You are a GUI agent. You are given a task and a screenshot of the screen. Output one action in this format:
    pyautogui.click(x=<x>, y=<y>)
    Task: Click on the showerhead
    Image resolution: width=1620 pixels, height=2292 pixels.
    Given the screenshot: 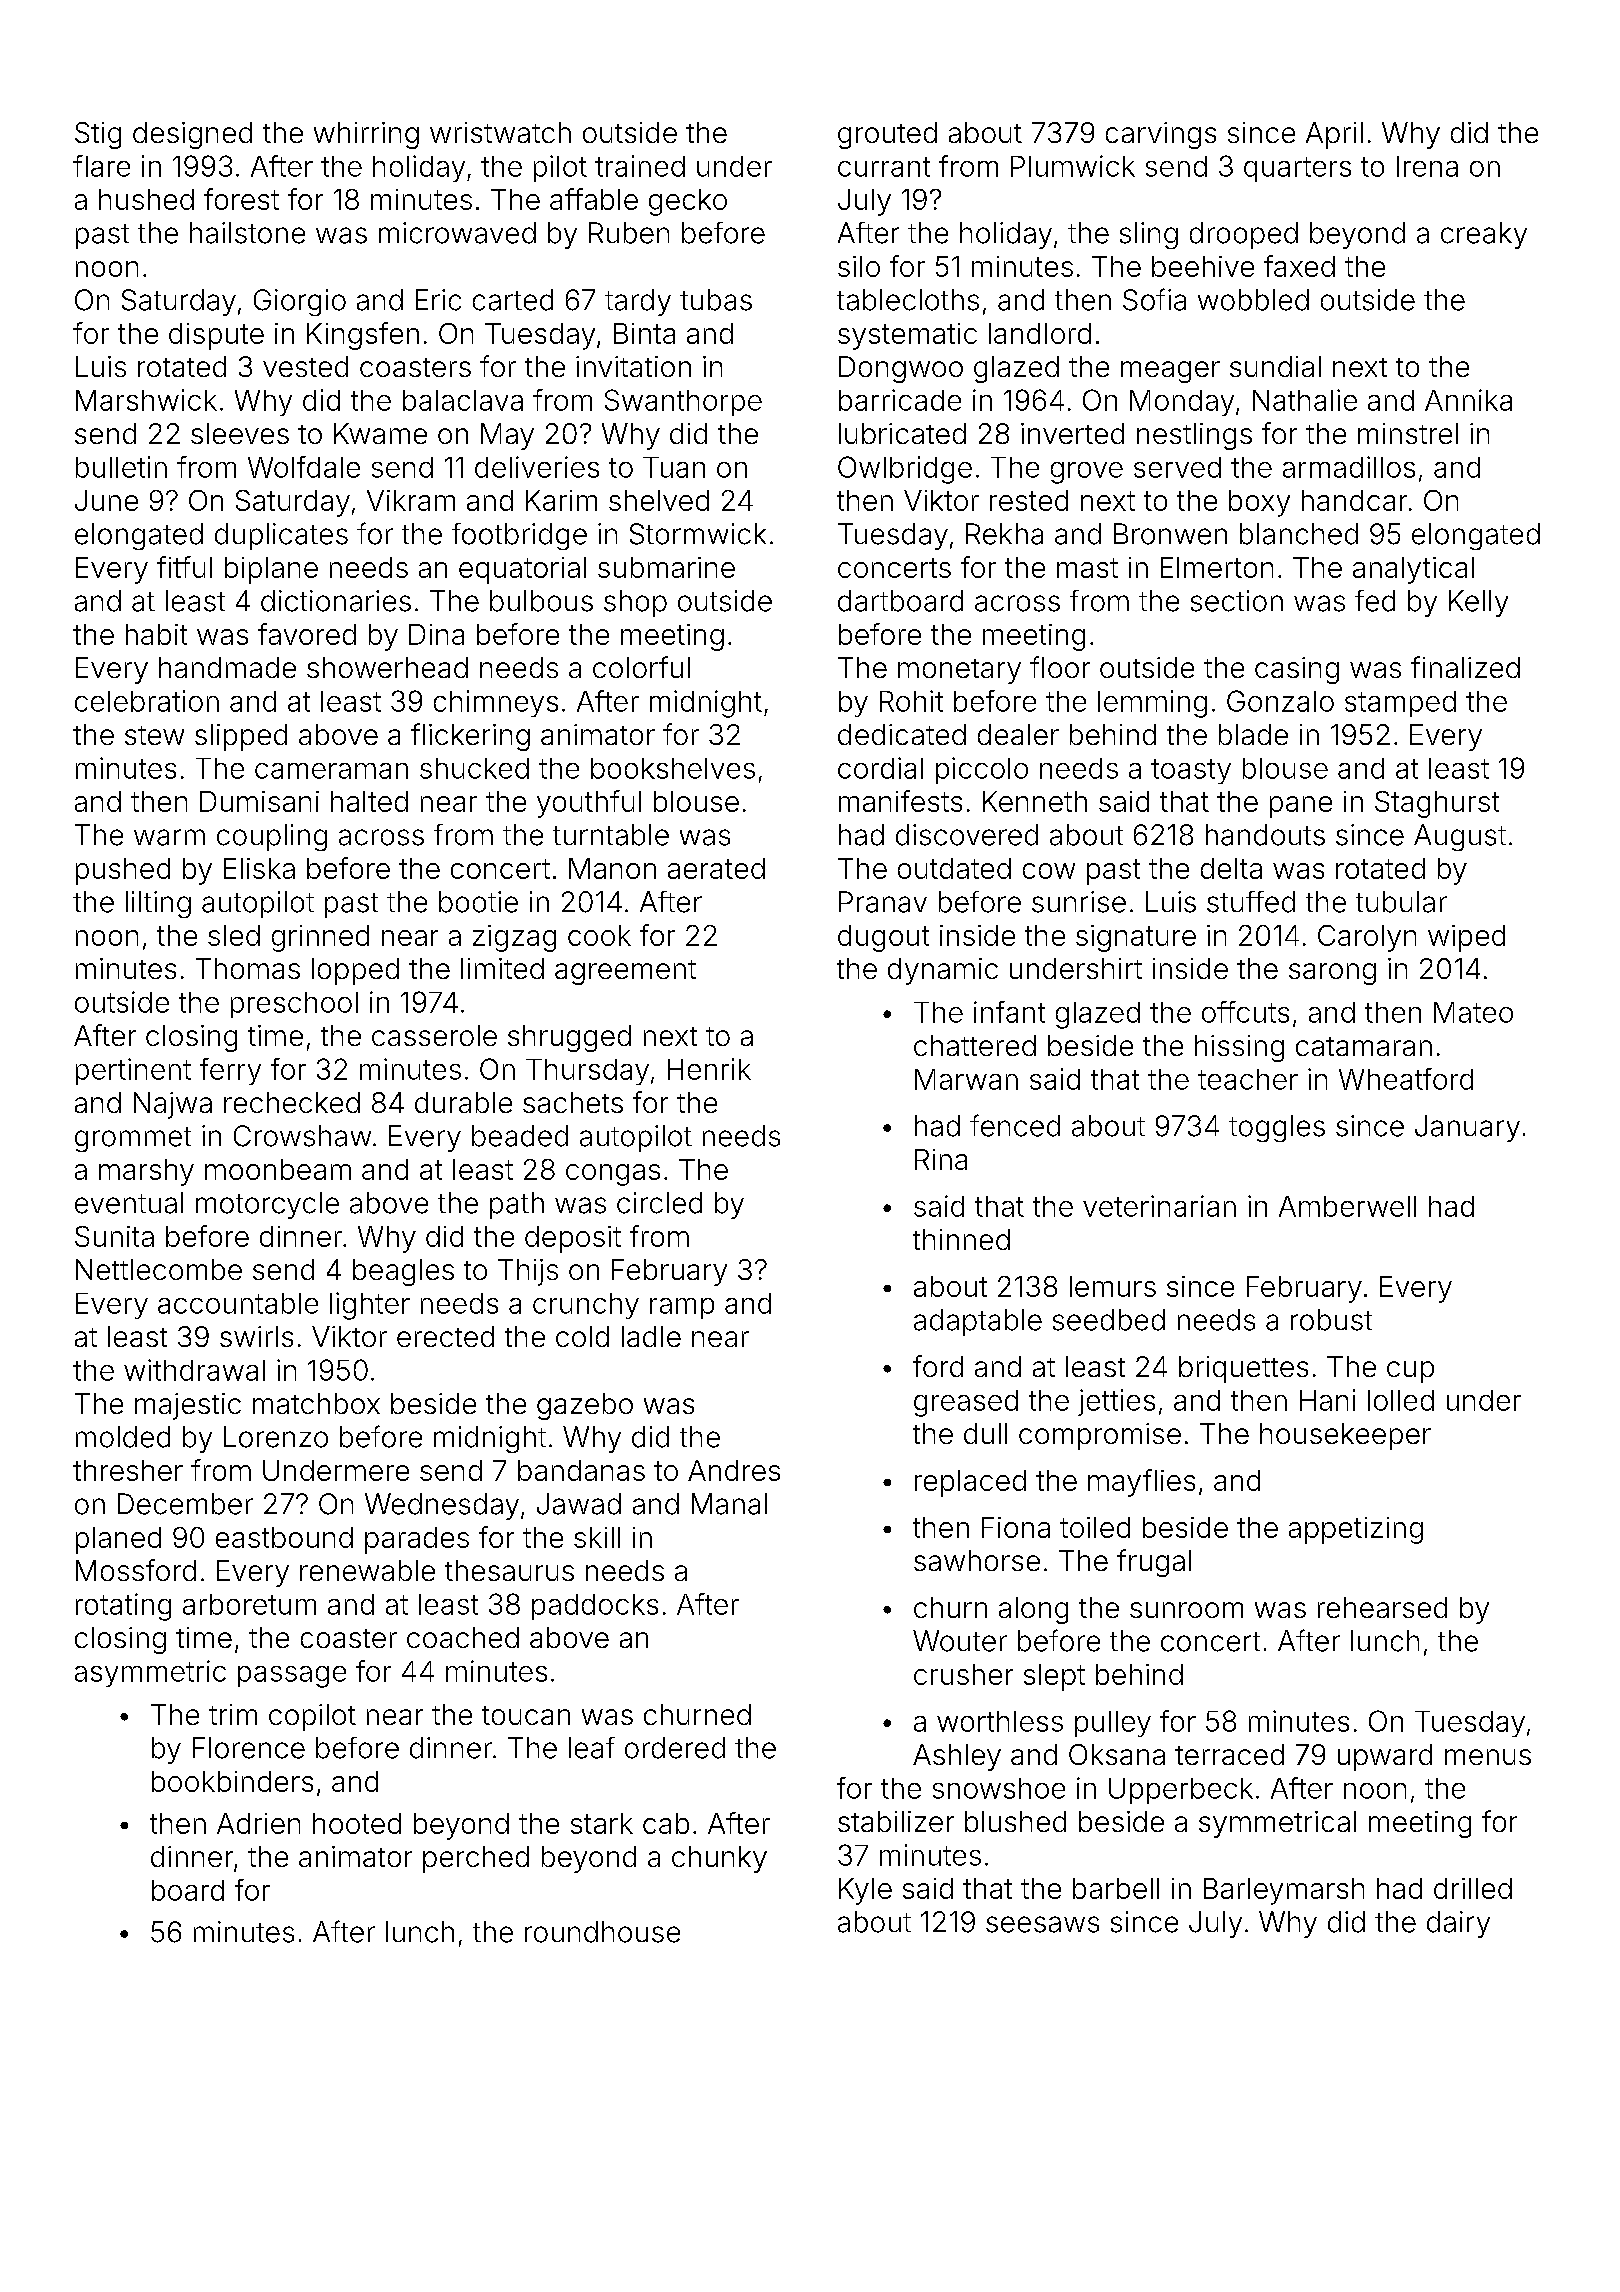 What is the action you would take?
    pyautogui.click(x=387, y=667)
